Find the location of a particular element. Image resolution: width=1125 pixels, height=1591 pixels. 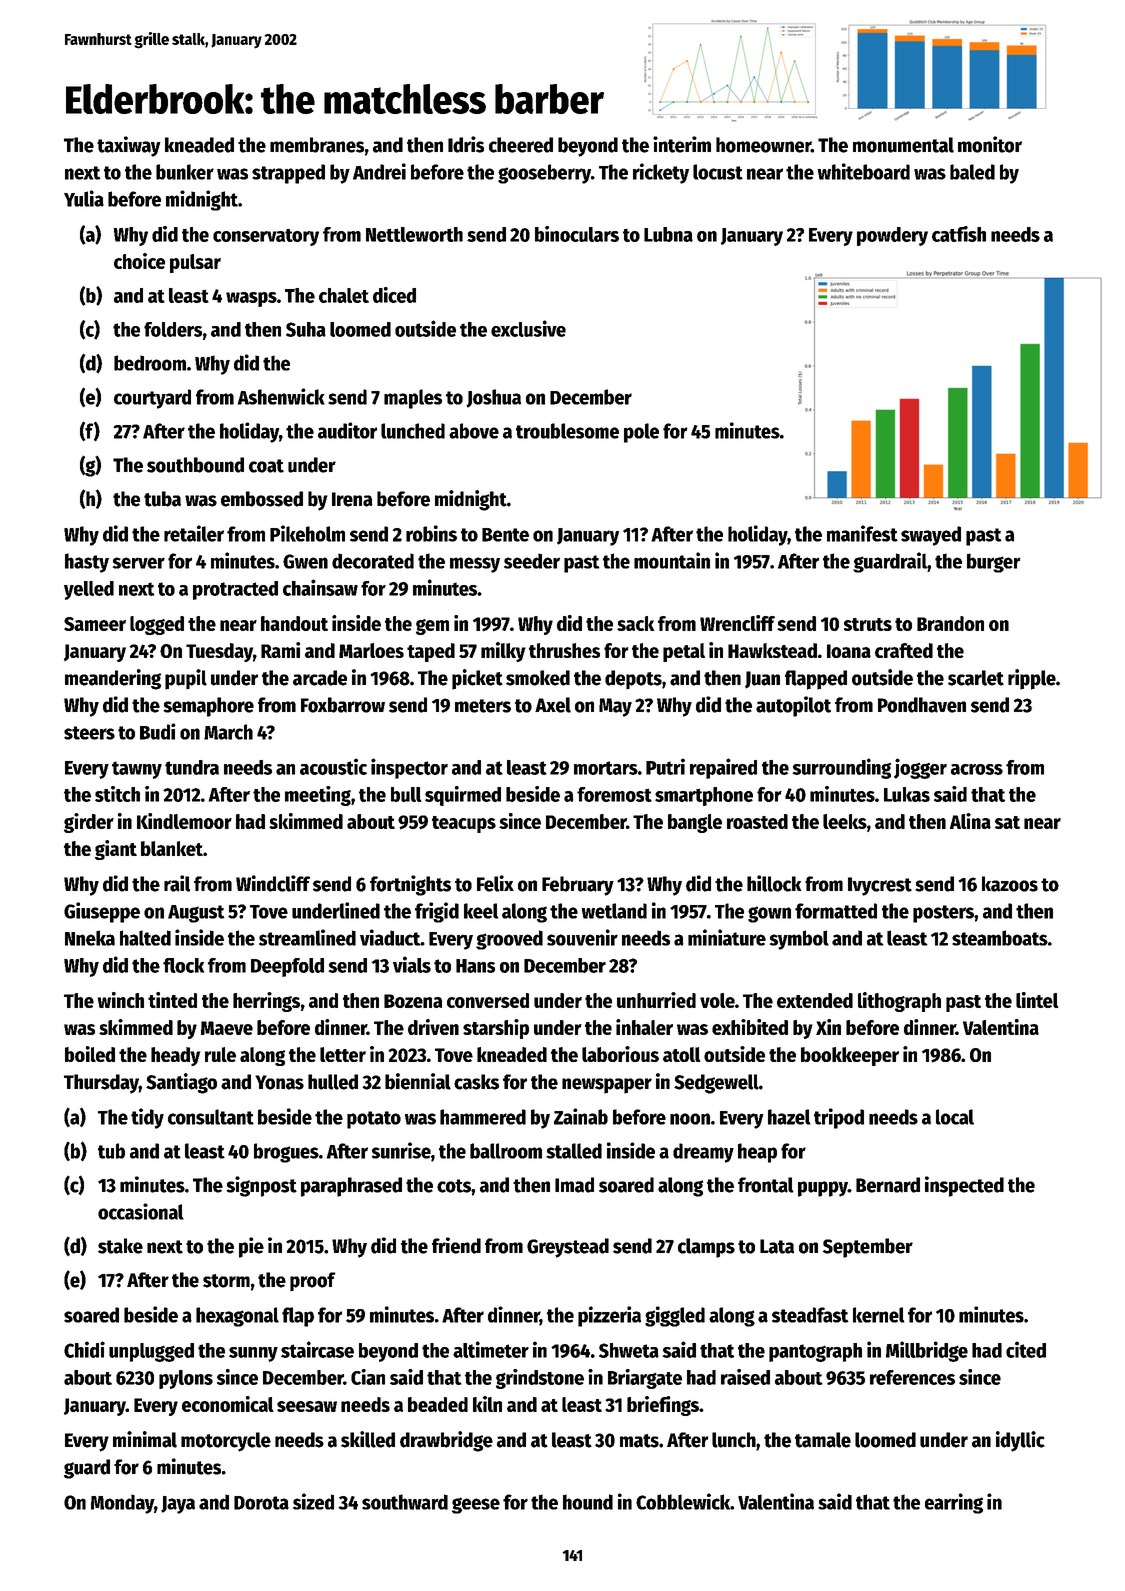

taxiway is located at coordinates (129, 146).
